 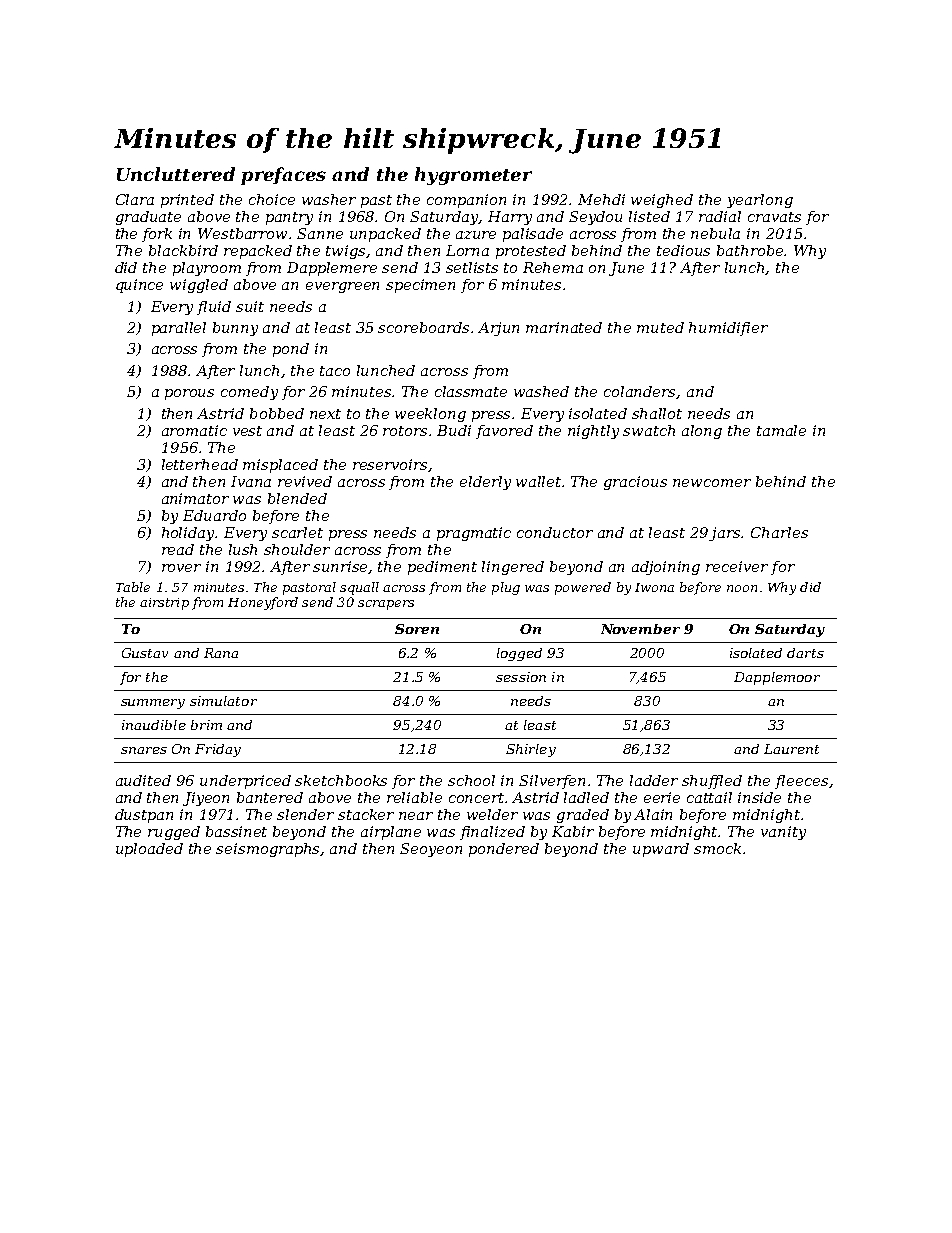 What do you see at coordinates (176, 174) in the document?
I see `Uncluttered` at bounding box center [176, 174].
